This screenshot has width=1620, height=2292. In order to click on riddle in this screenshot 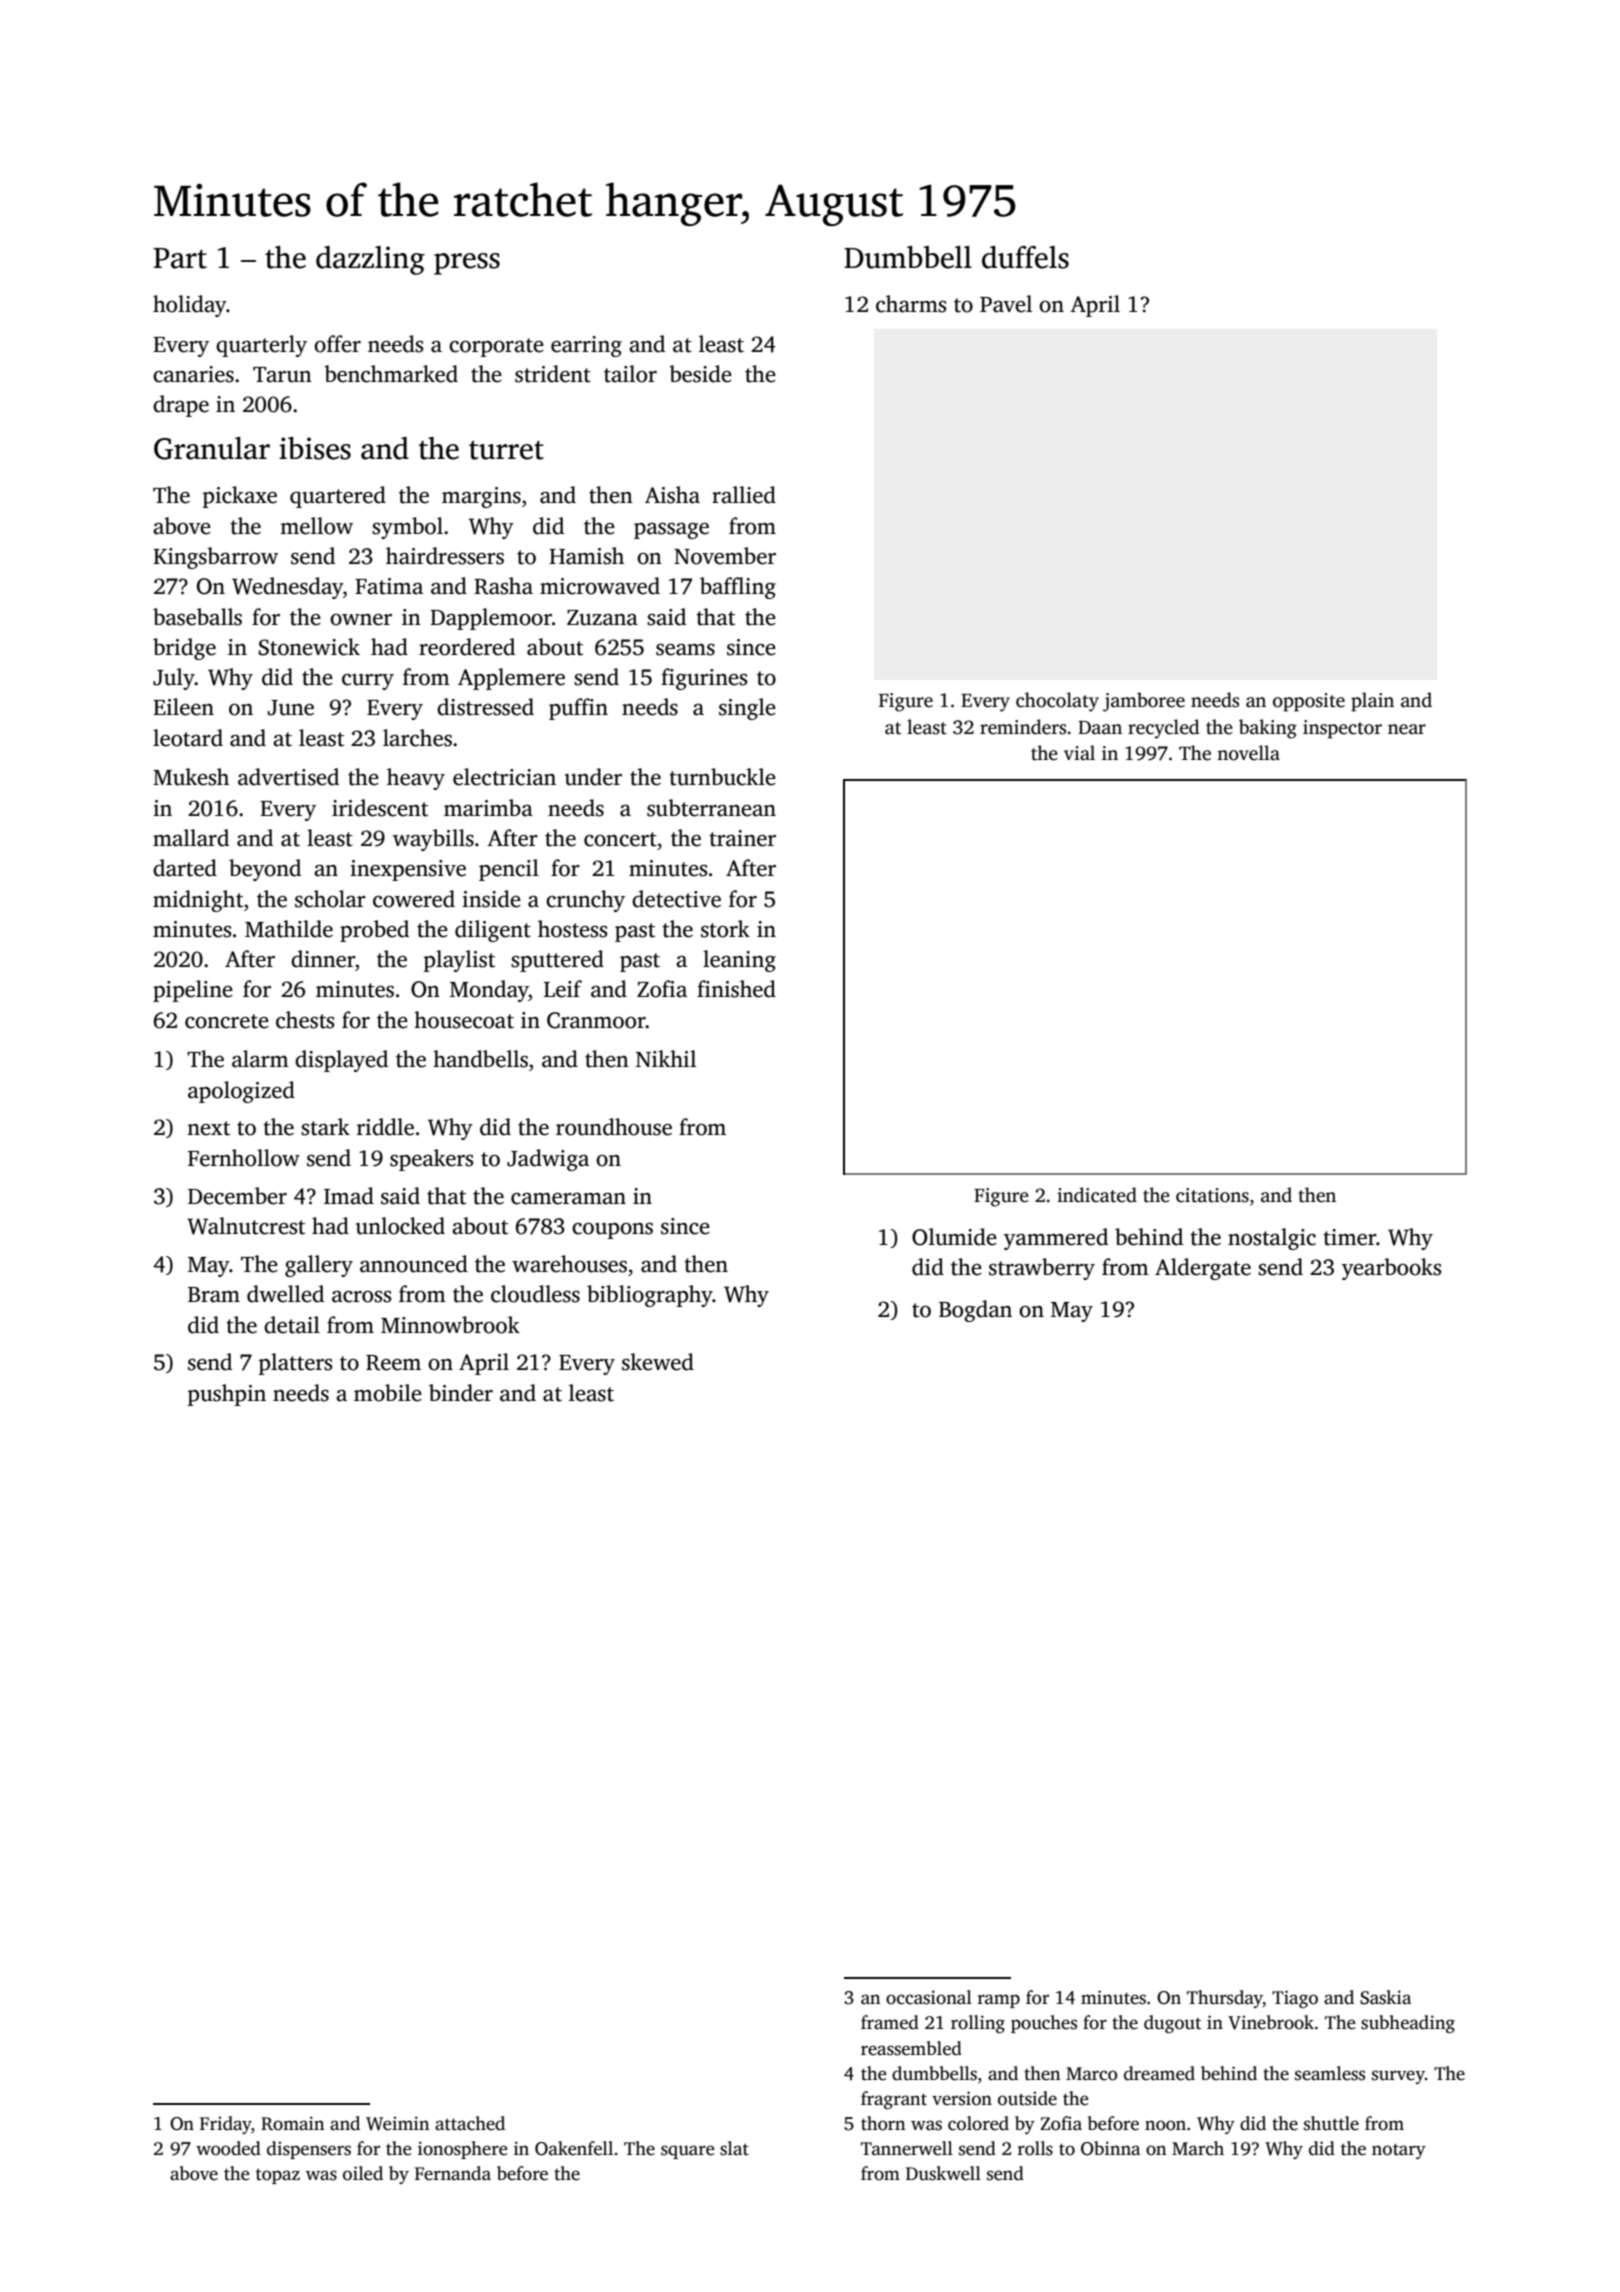, I will do `click(385, 1127)`.
